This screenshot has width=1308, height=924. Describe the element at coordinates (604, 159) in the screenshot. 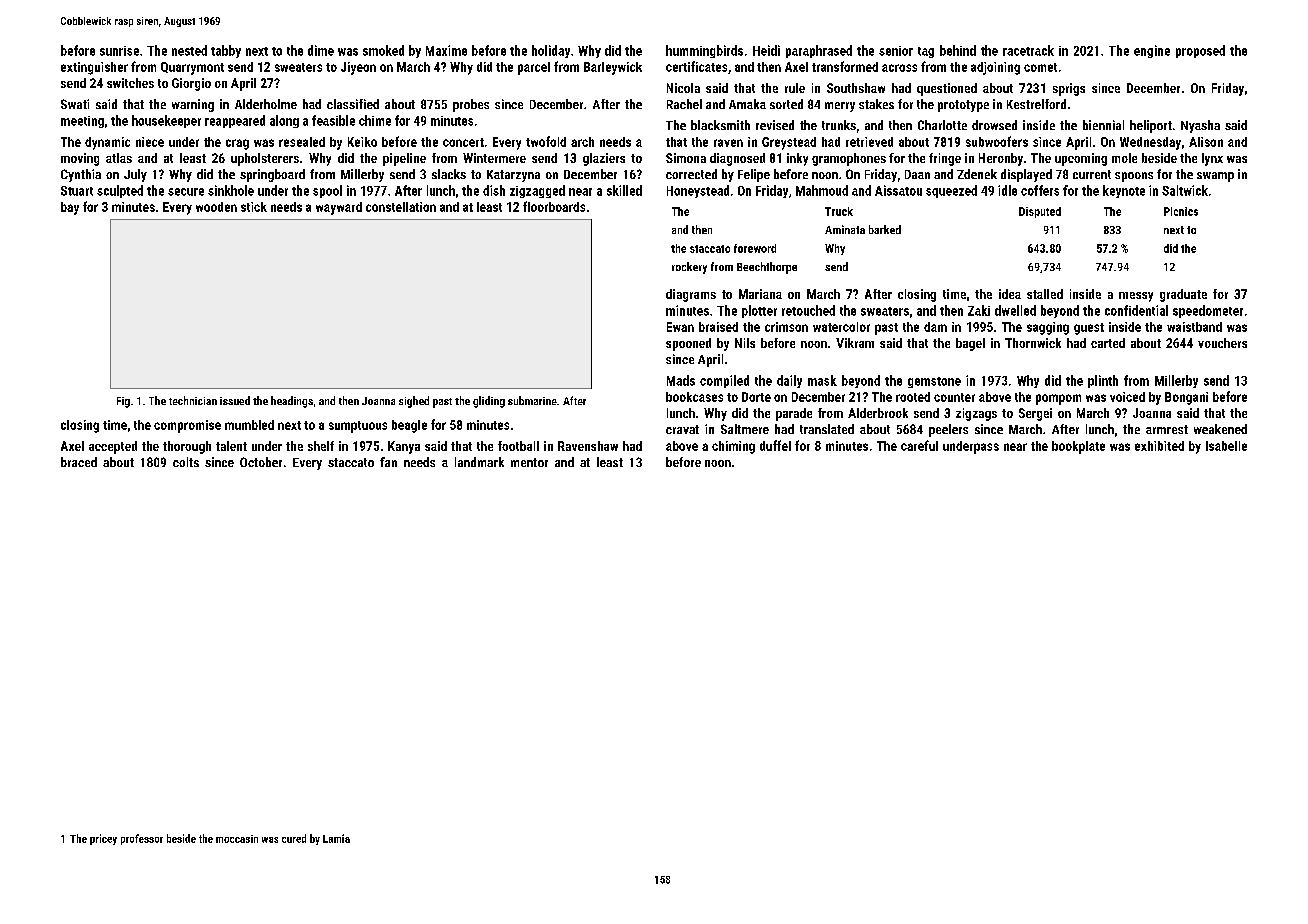

I see `glaziers` at that location.
